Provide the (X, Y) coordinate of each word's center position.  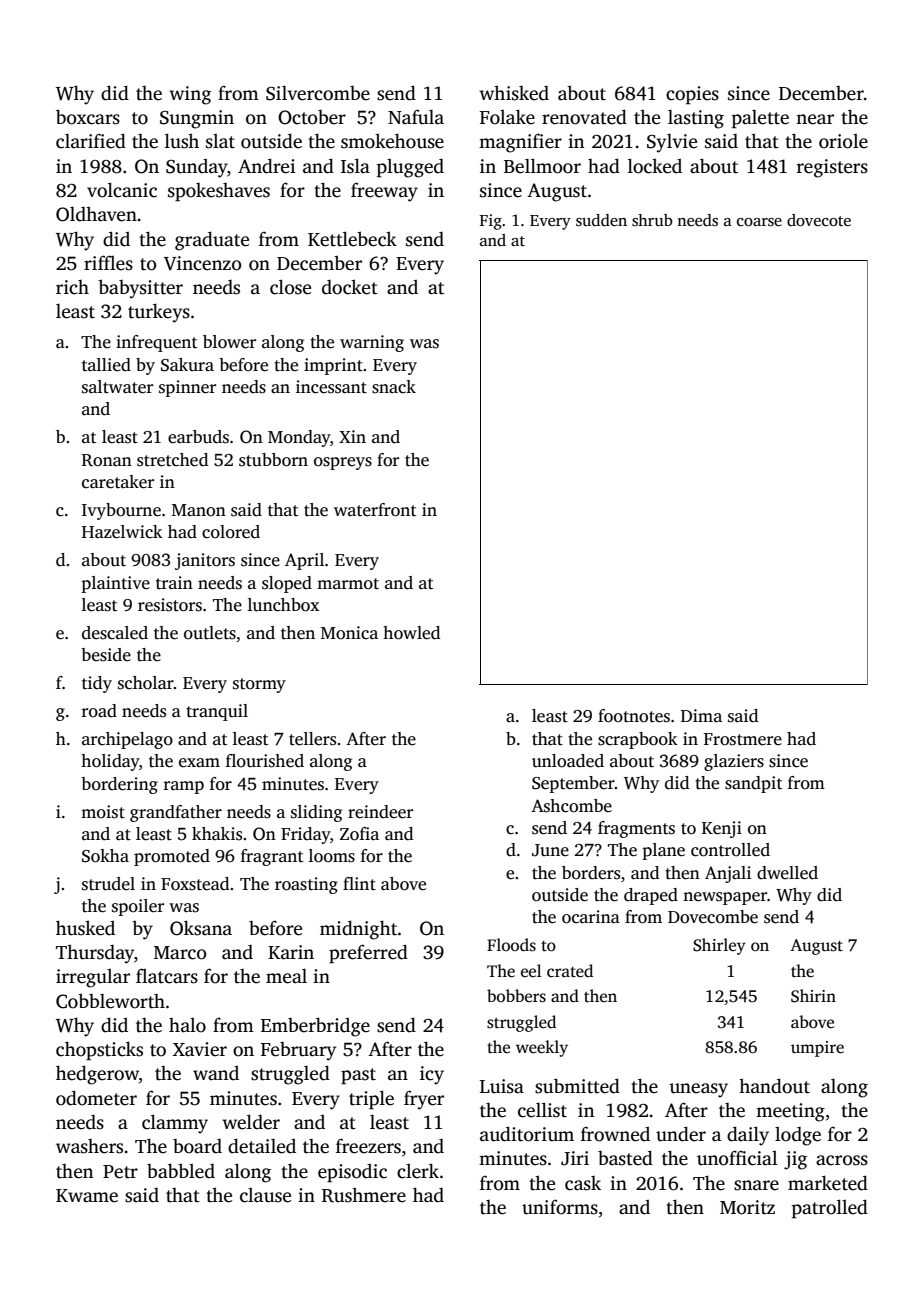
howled (411, 633)
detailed (262, 1146)
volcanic (122, 190)
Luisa (502, 1086)
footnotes (634, 716)
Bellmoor (542, 166)
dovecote (819, 220)
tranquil (217, 712)
